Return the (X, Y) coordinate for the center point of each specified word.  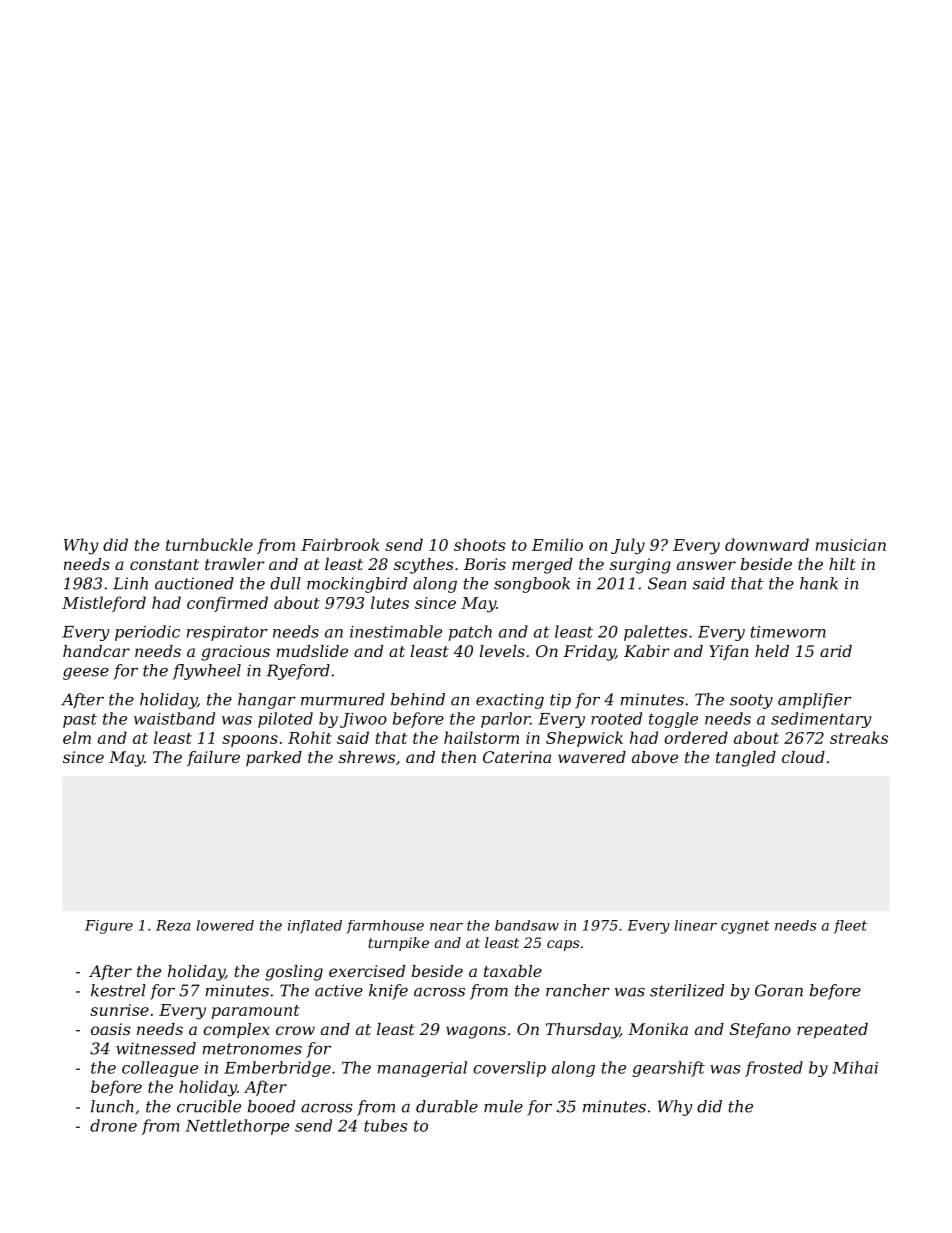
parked (274, 758)
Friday (589, 653)
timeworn (788, 632)
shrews (367, 757)
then (459, 757)
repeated (832, 1031)
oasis (111, 1029)
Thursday (583, 1031)
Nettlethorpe (237, 1127)
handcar (96, 651)
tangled (746, 759)
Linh (130, 583)
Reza (173, 925)
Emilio (557, 544)
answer (706, 565)
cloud (803, 757)
